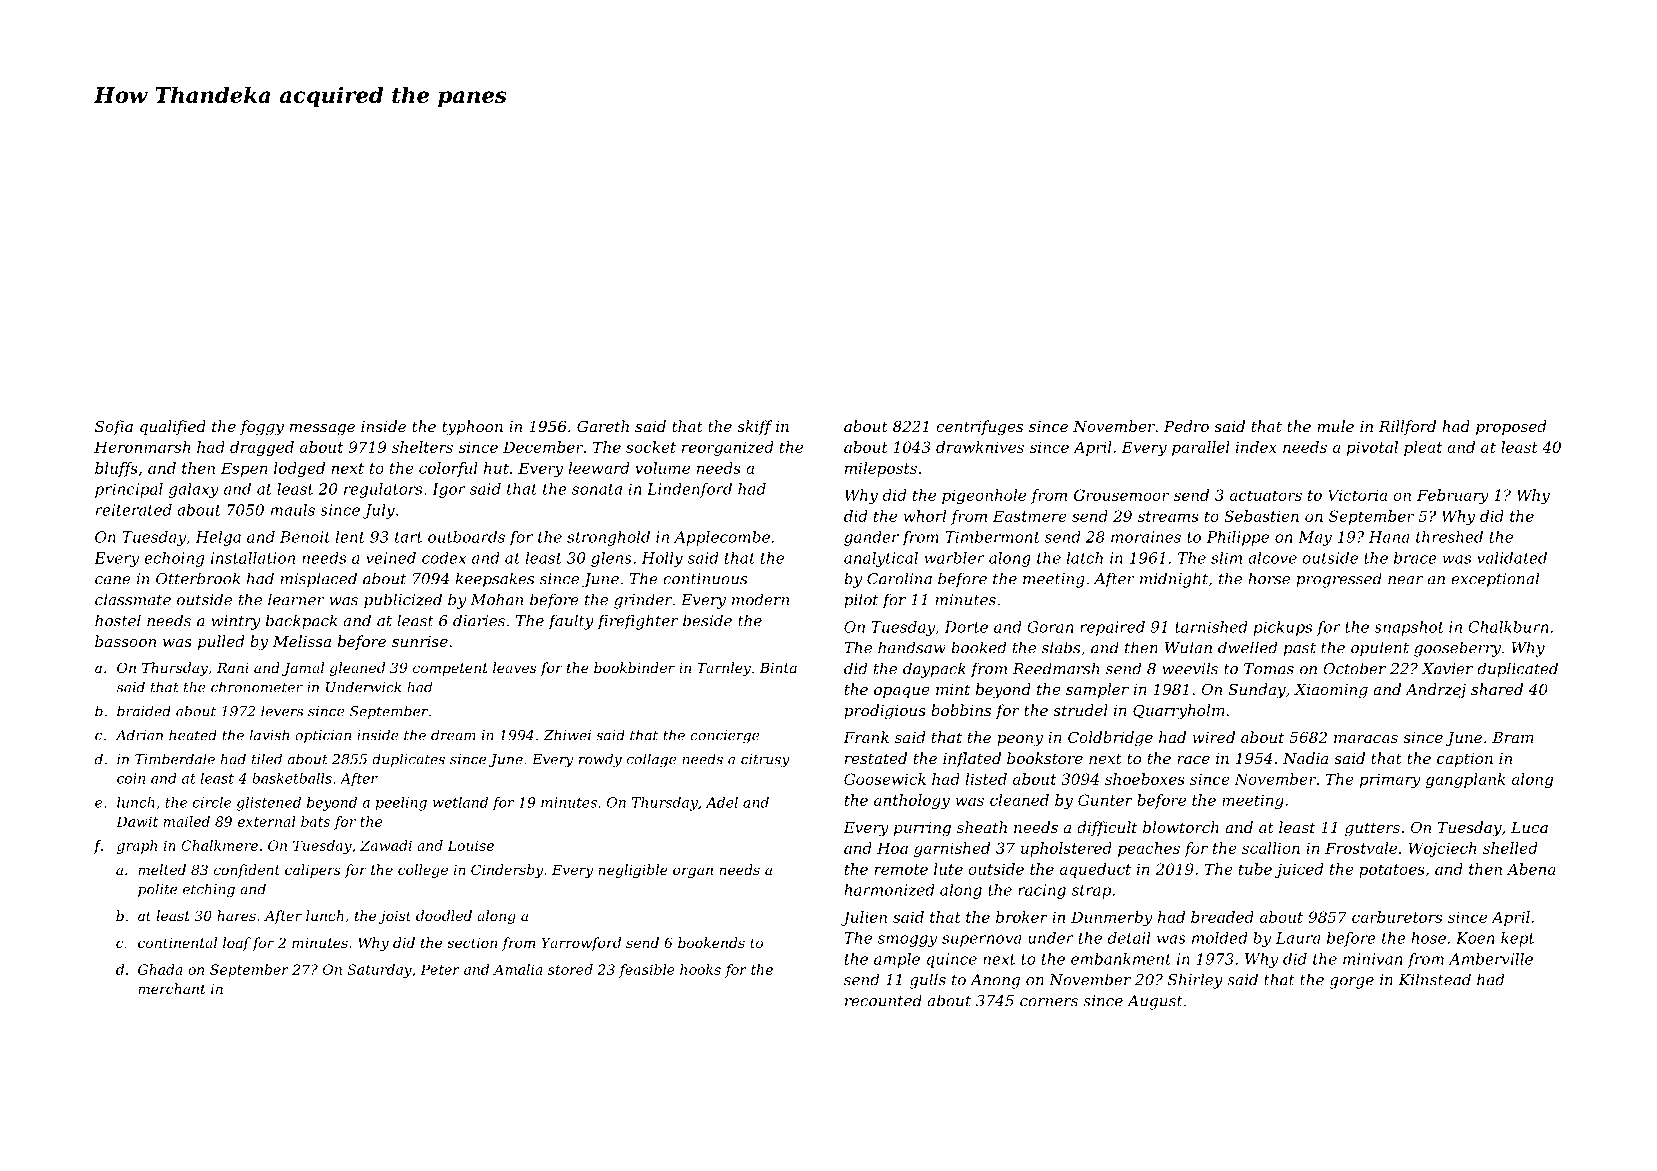 Image resolution: width=1657 pixels, height=1171 pixels. Describe the element at coordinates (883, 1000) in the image. I see `recounted` at that location.
